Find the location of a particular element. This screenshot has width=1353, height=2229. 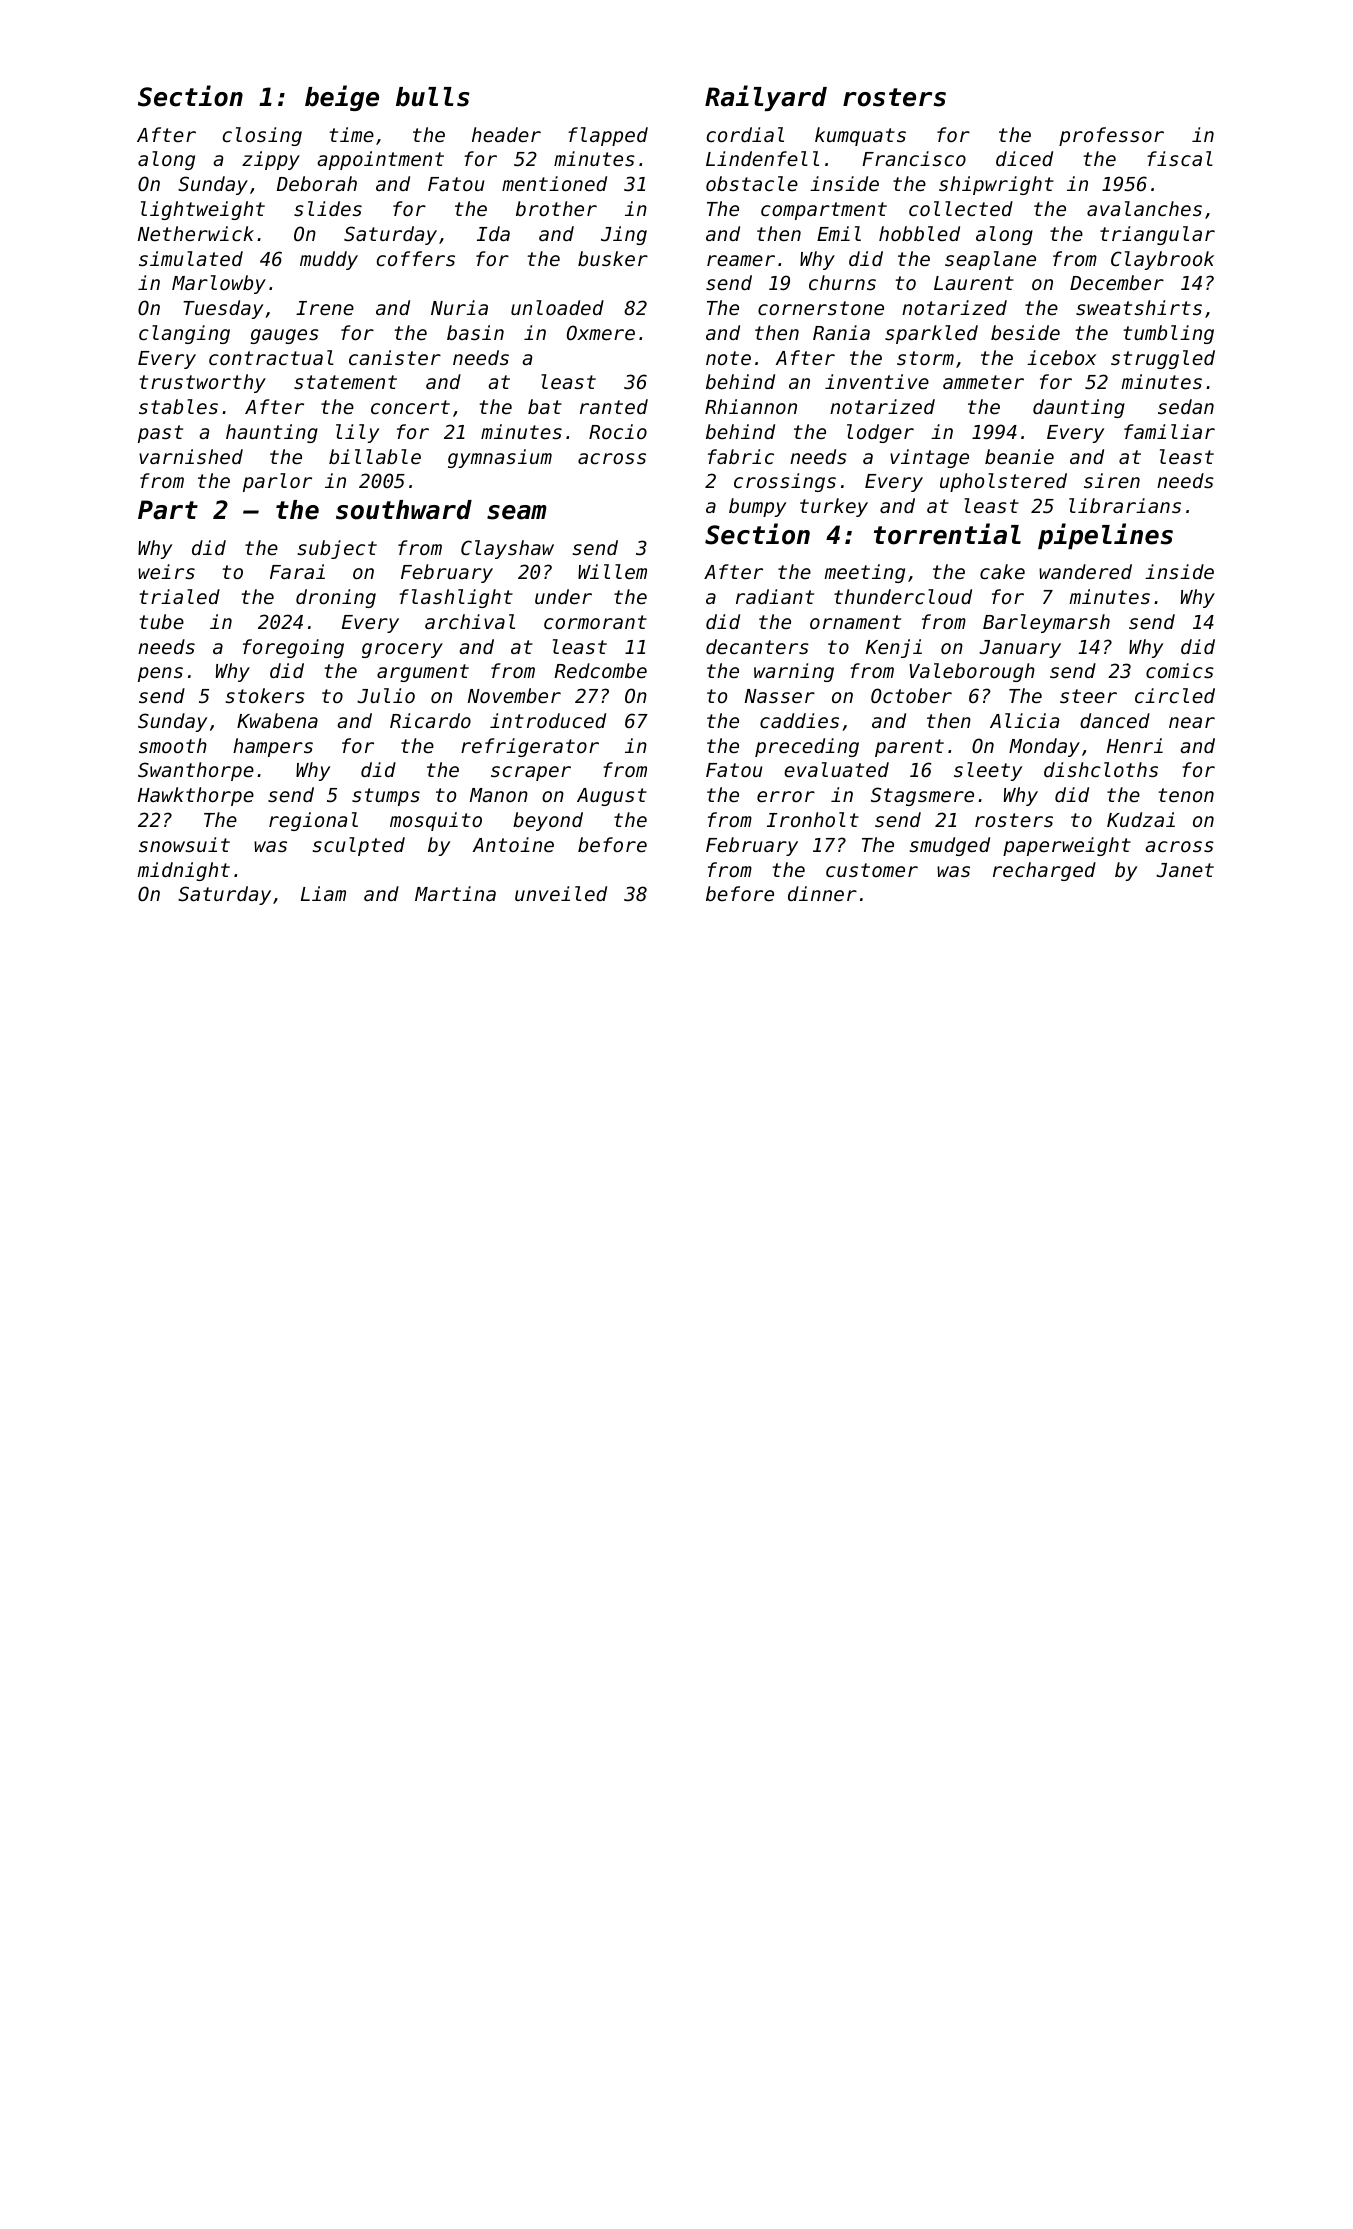

Tuesday is located at coordinates (223, 309).
